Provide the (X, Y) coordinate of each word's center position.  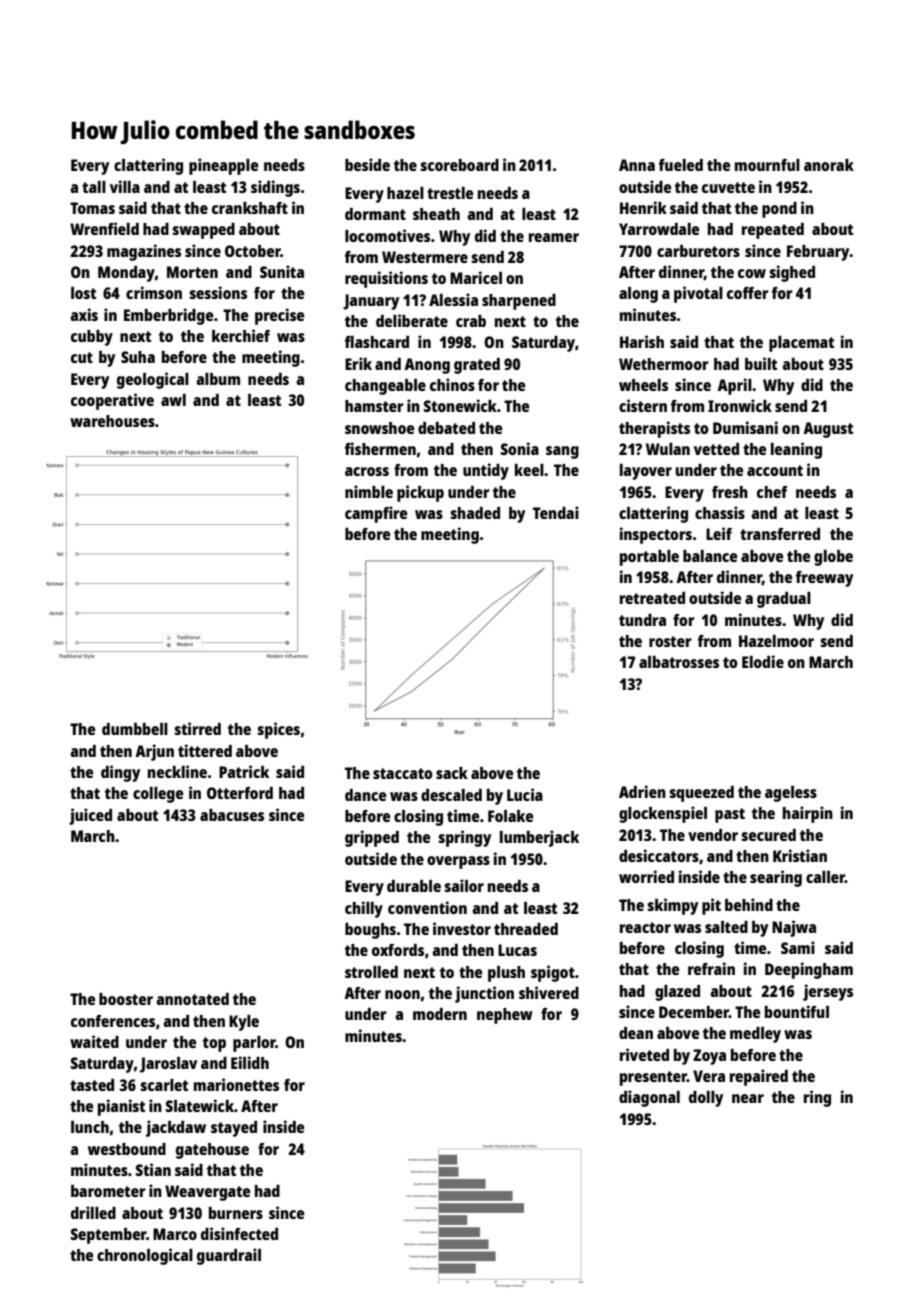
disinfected (239, 1233)
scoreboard (459, 165)
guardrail (229, 1256)
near (748, 1098)
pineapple (223, 166)
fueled (681, 165)
